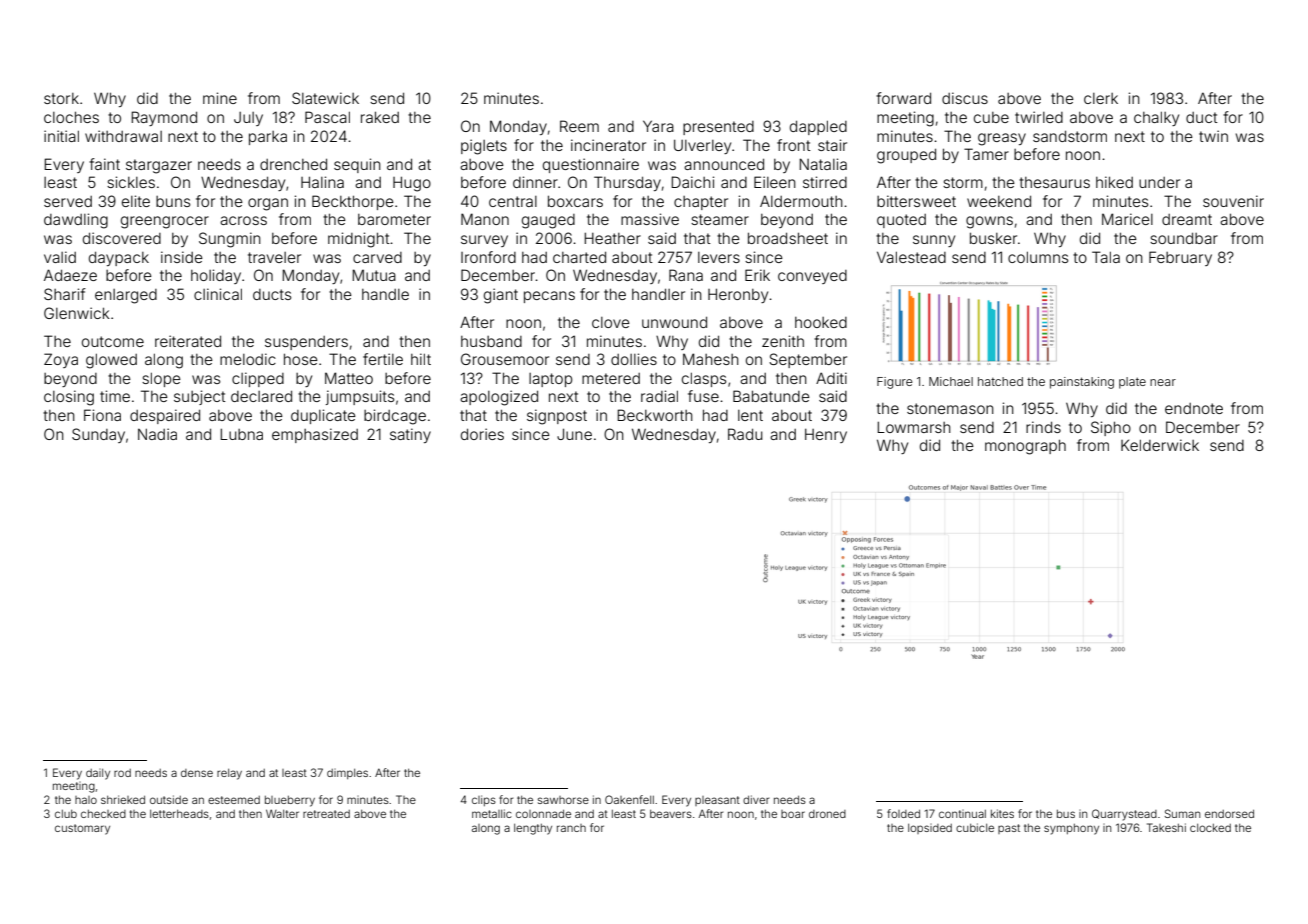  I want to click on Henry, so click(826, 436).
